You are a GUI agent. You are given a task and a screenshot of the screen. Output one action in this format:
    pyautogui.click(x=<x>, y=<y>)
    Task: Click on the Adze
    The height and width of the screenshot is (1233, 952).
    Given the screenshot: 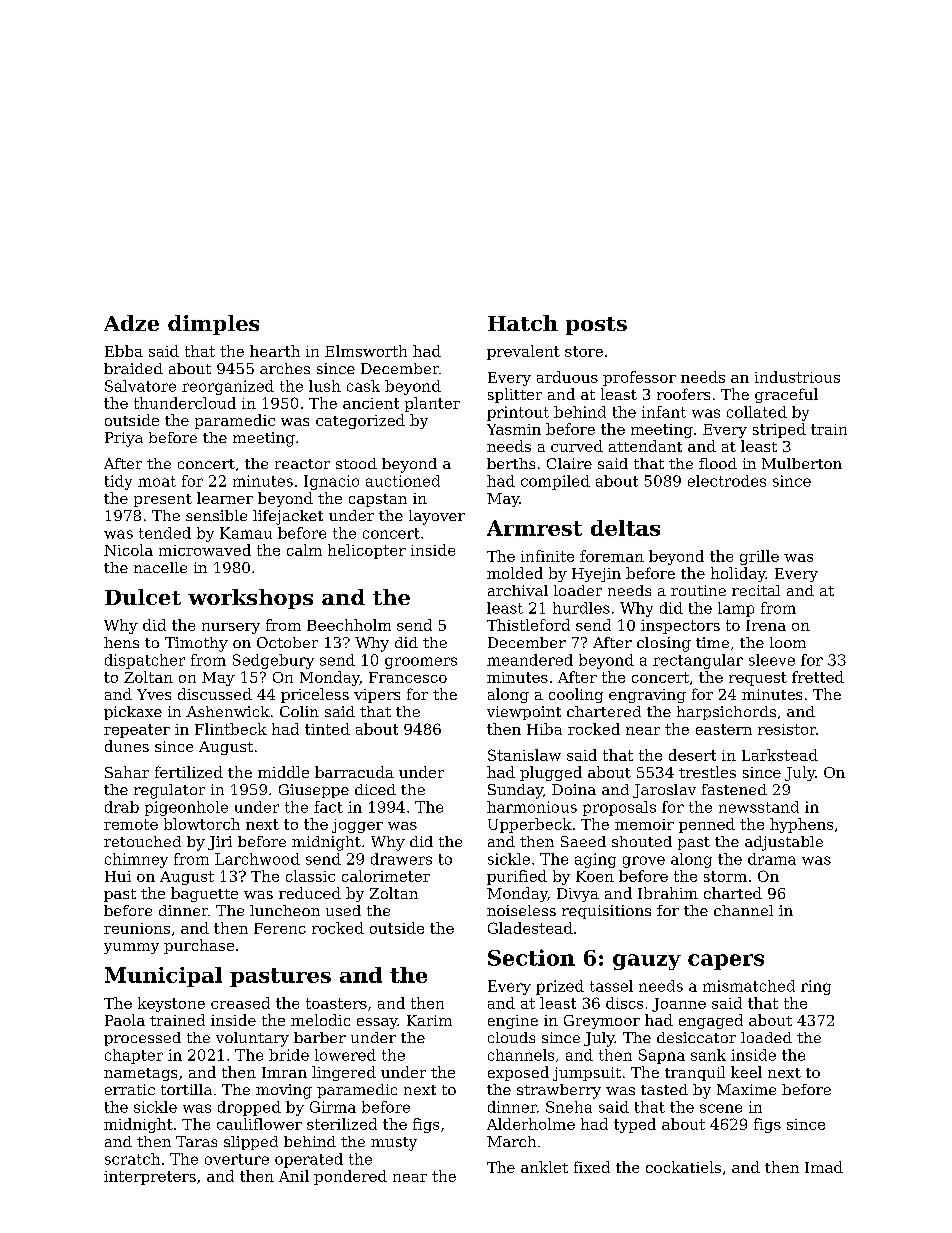 What is the action you would take?
    pyautogui.click(x=131, y=323)
